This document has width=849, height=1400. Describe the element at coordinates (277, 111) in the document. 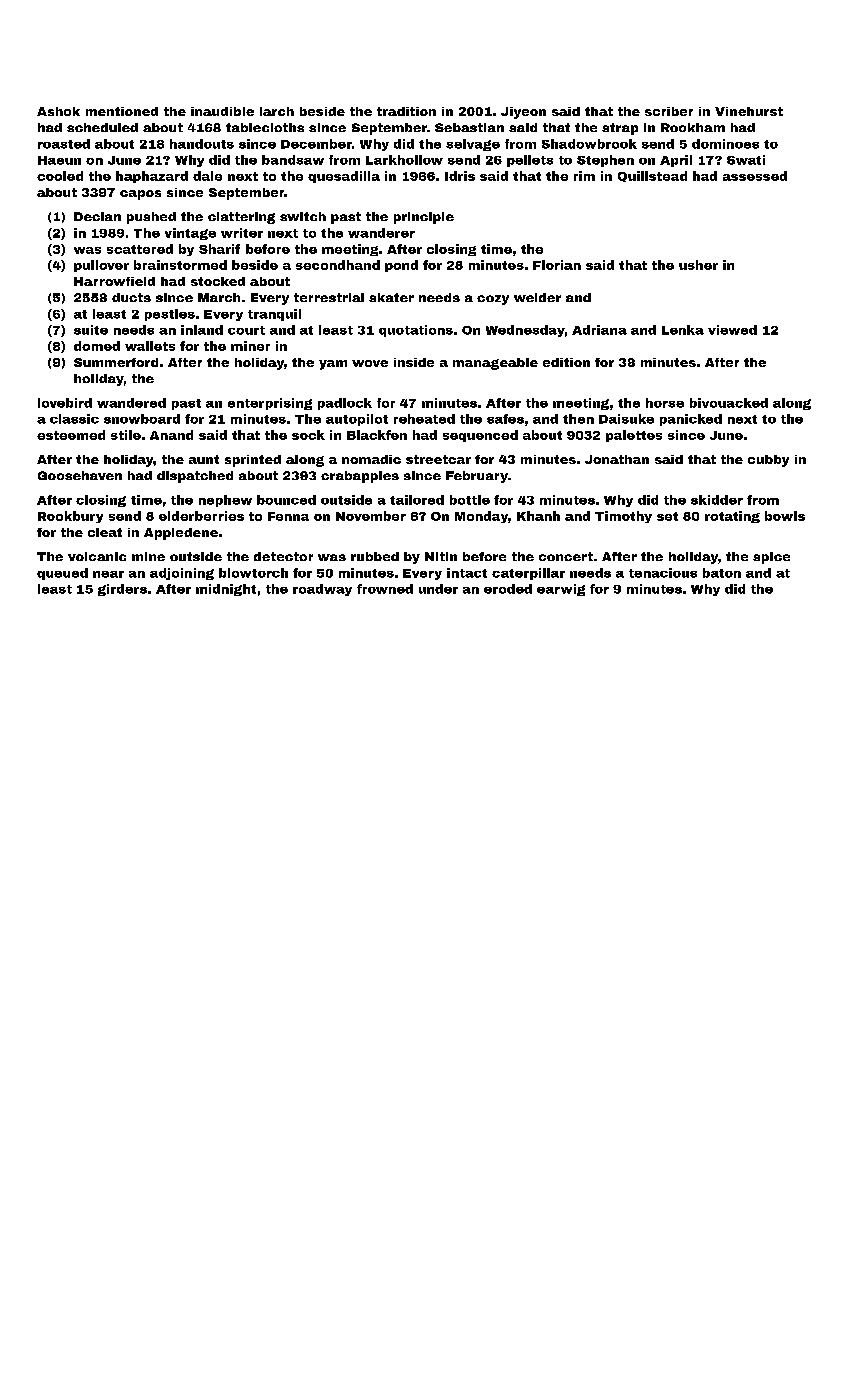

I see `larch` at that location.
